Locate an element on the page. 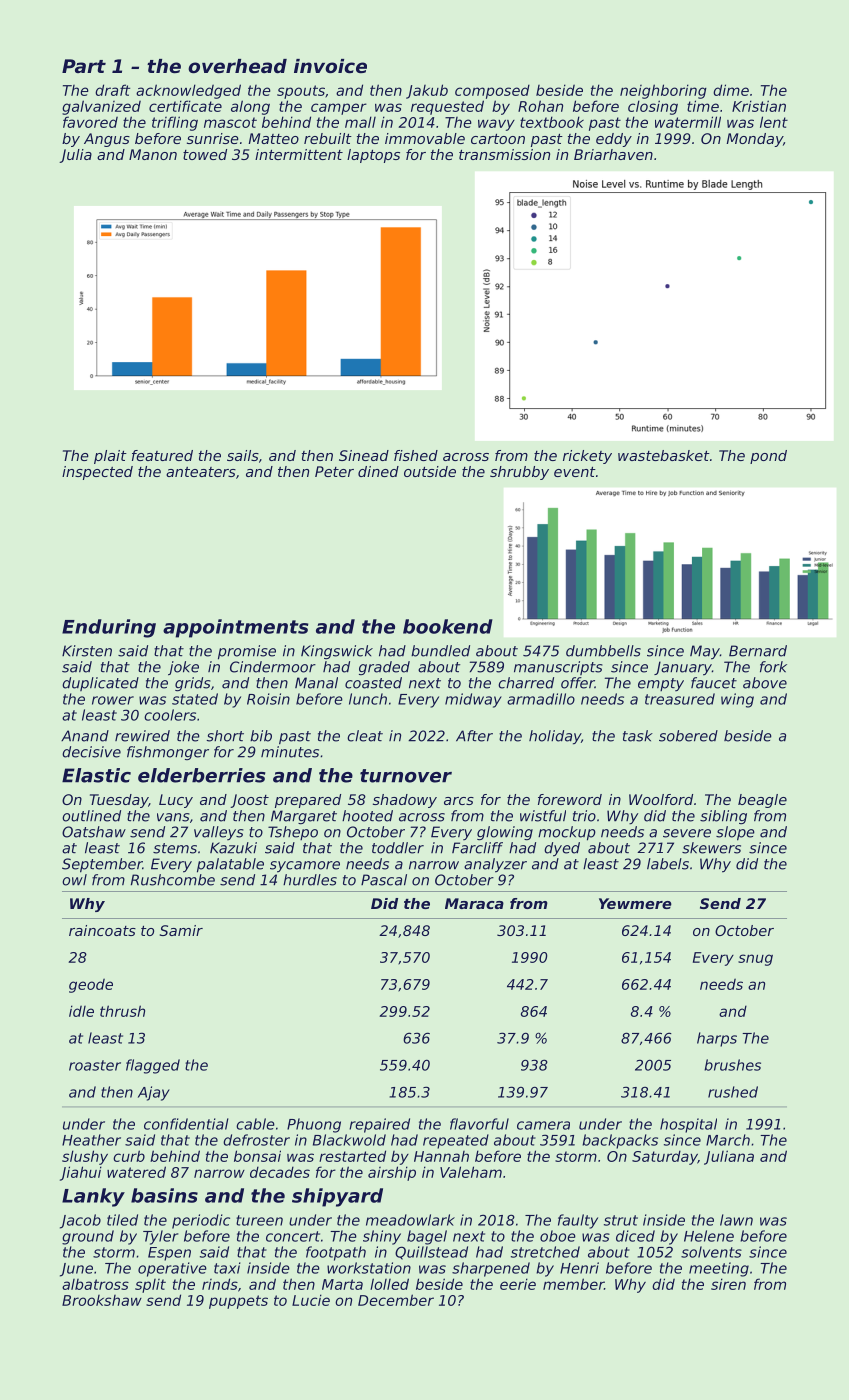 This page has width=849, height=1400. overhead is located at coordinates (237, 66).
